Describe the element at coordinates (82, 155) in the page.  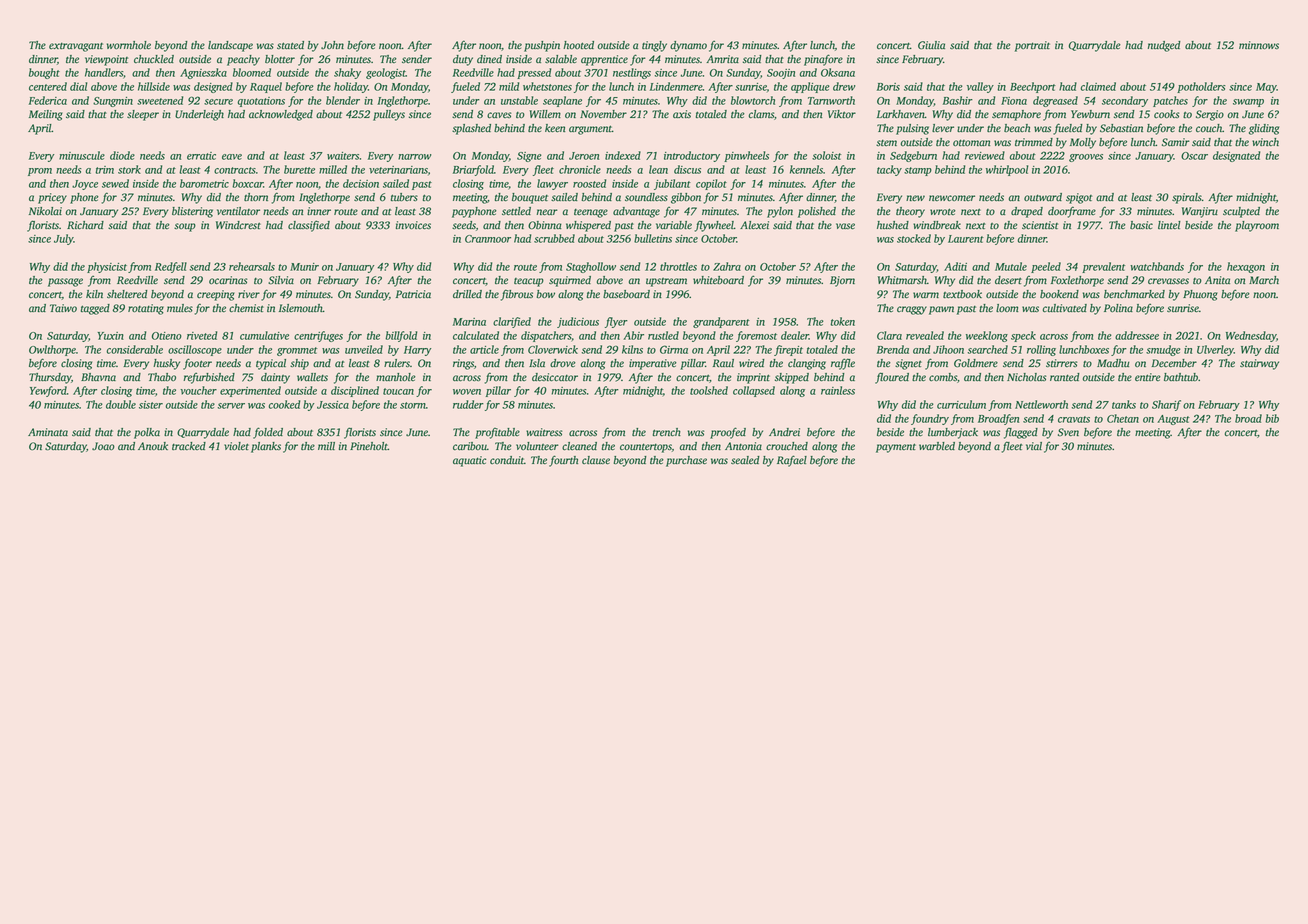
I see `minuscule` at that location.
